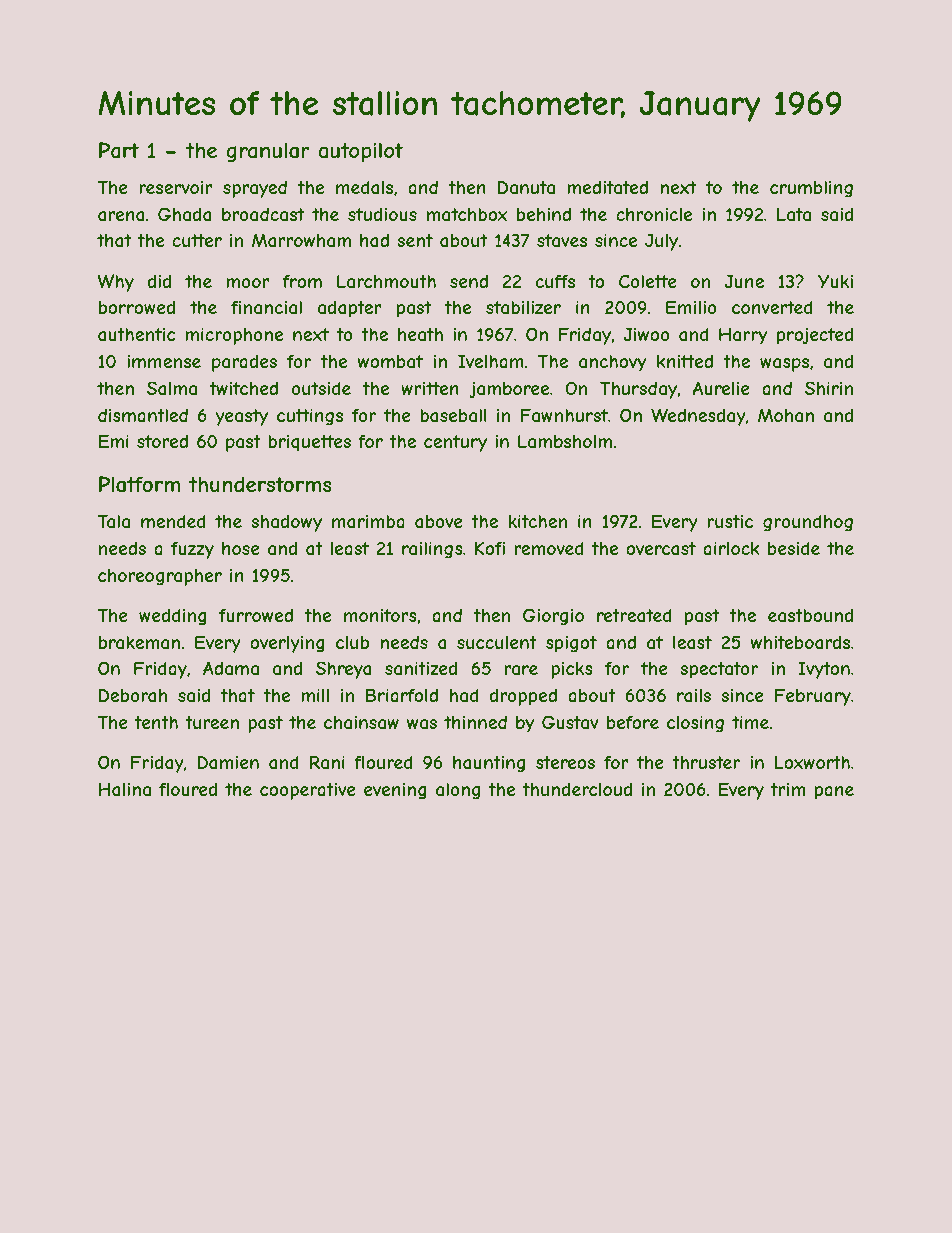 The width and height of the screenshot is (952, 1233). What do you see at coordinates (489, 764) in the screenshot?
I see `haunting` at bounding box center [489, 764].
